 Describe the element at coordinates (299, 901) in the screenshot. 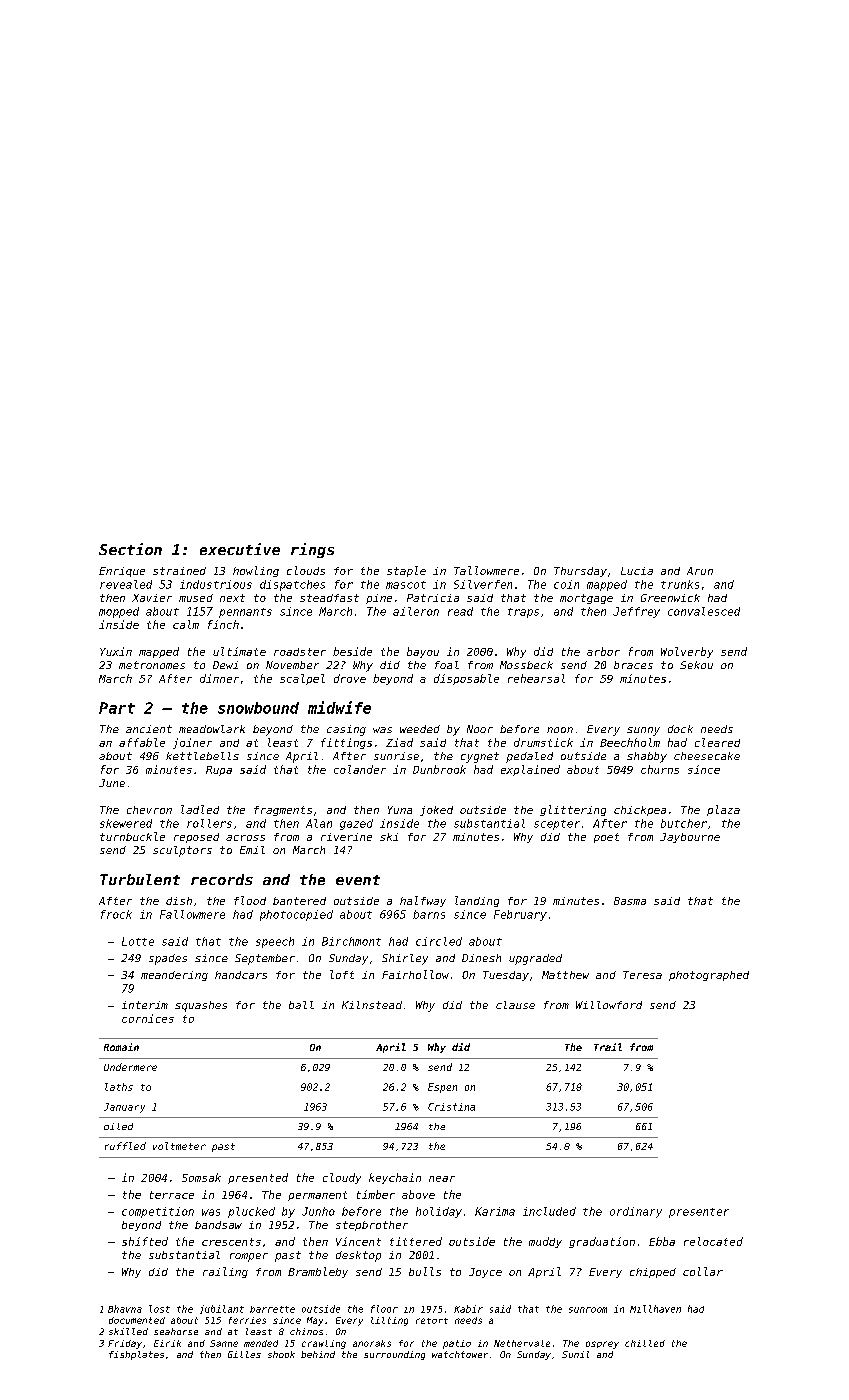

I see `bantered` at that location.
